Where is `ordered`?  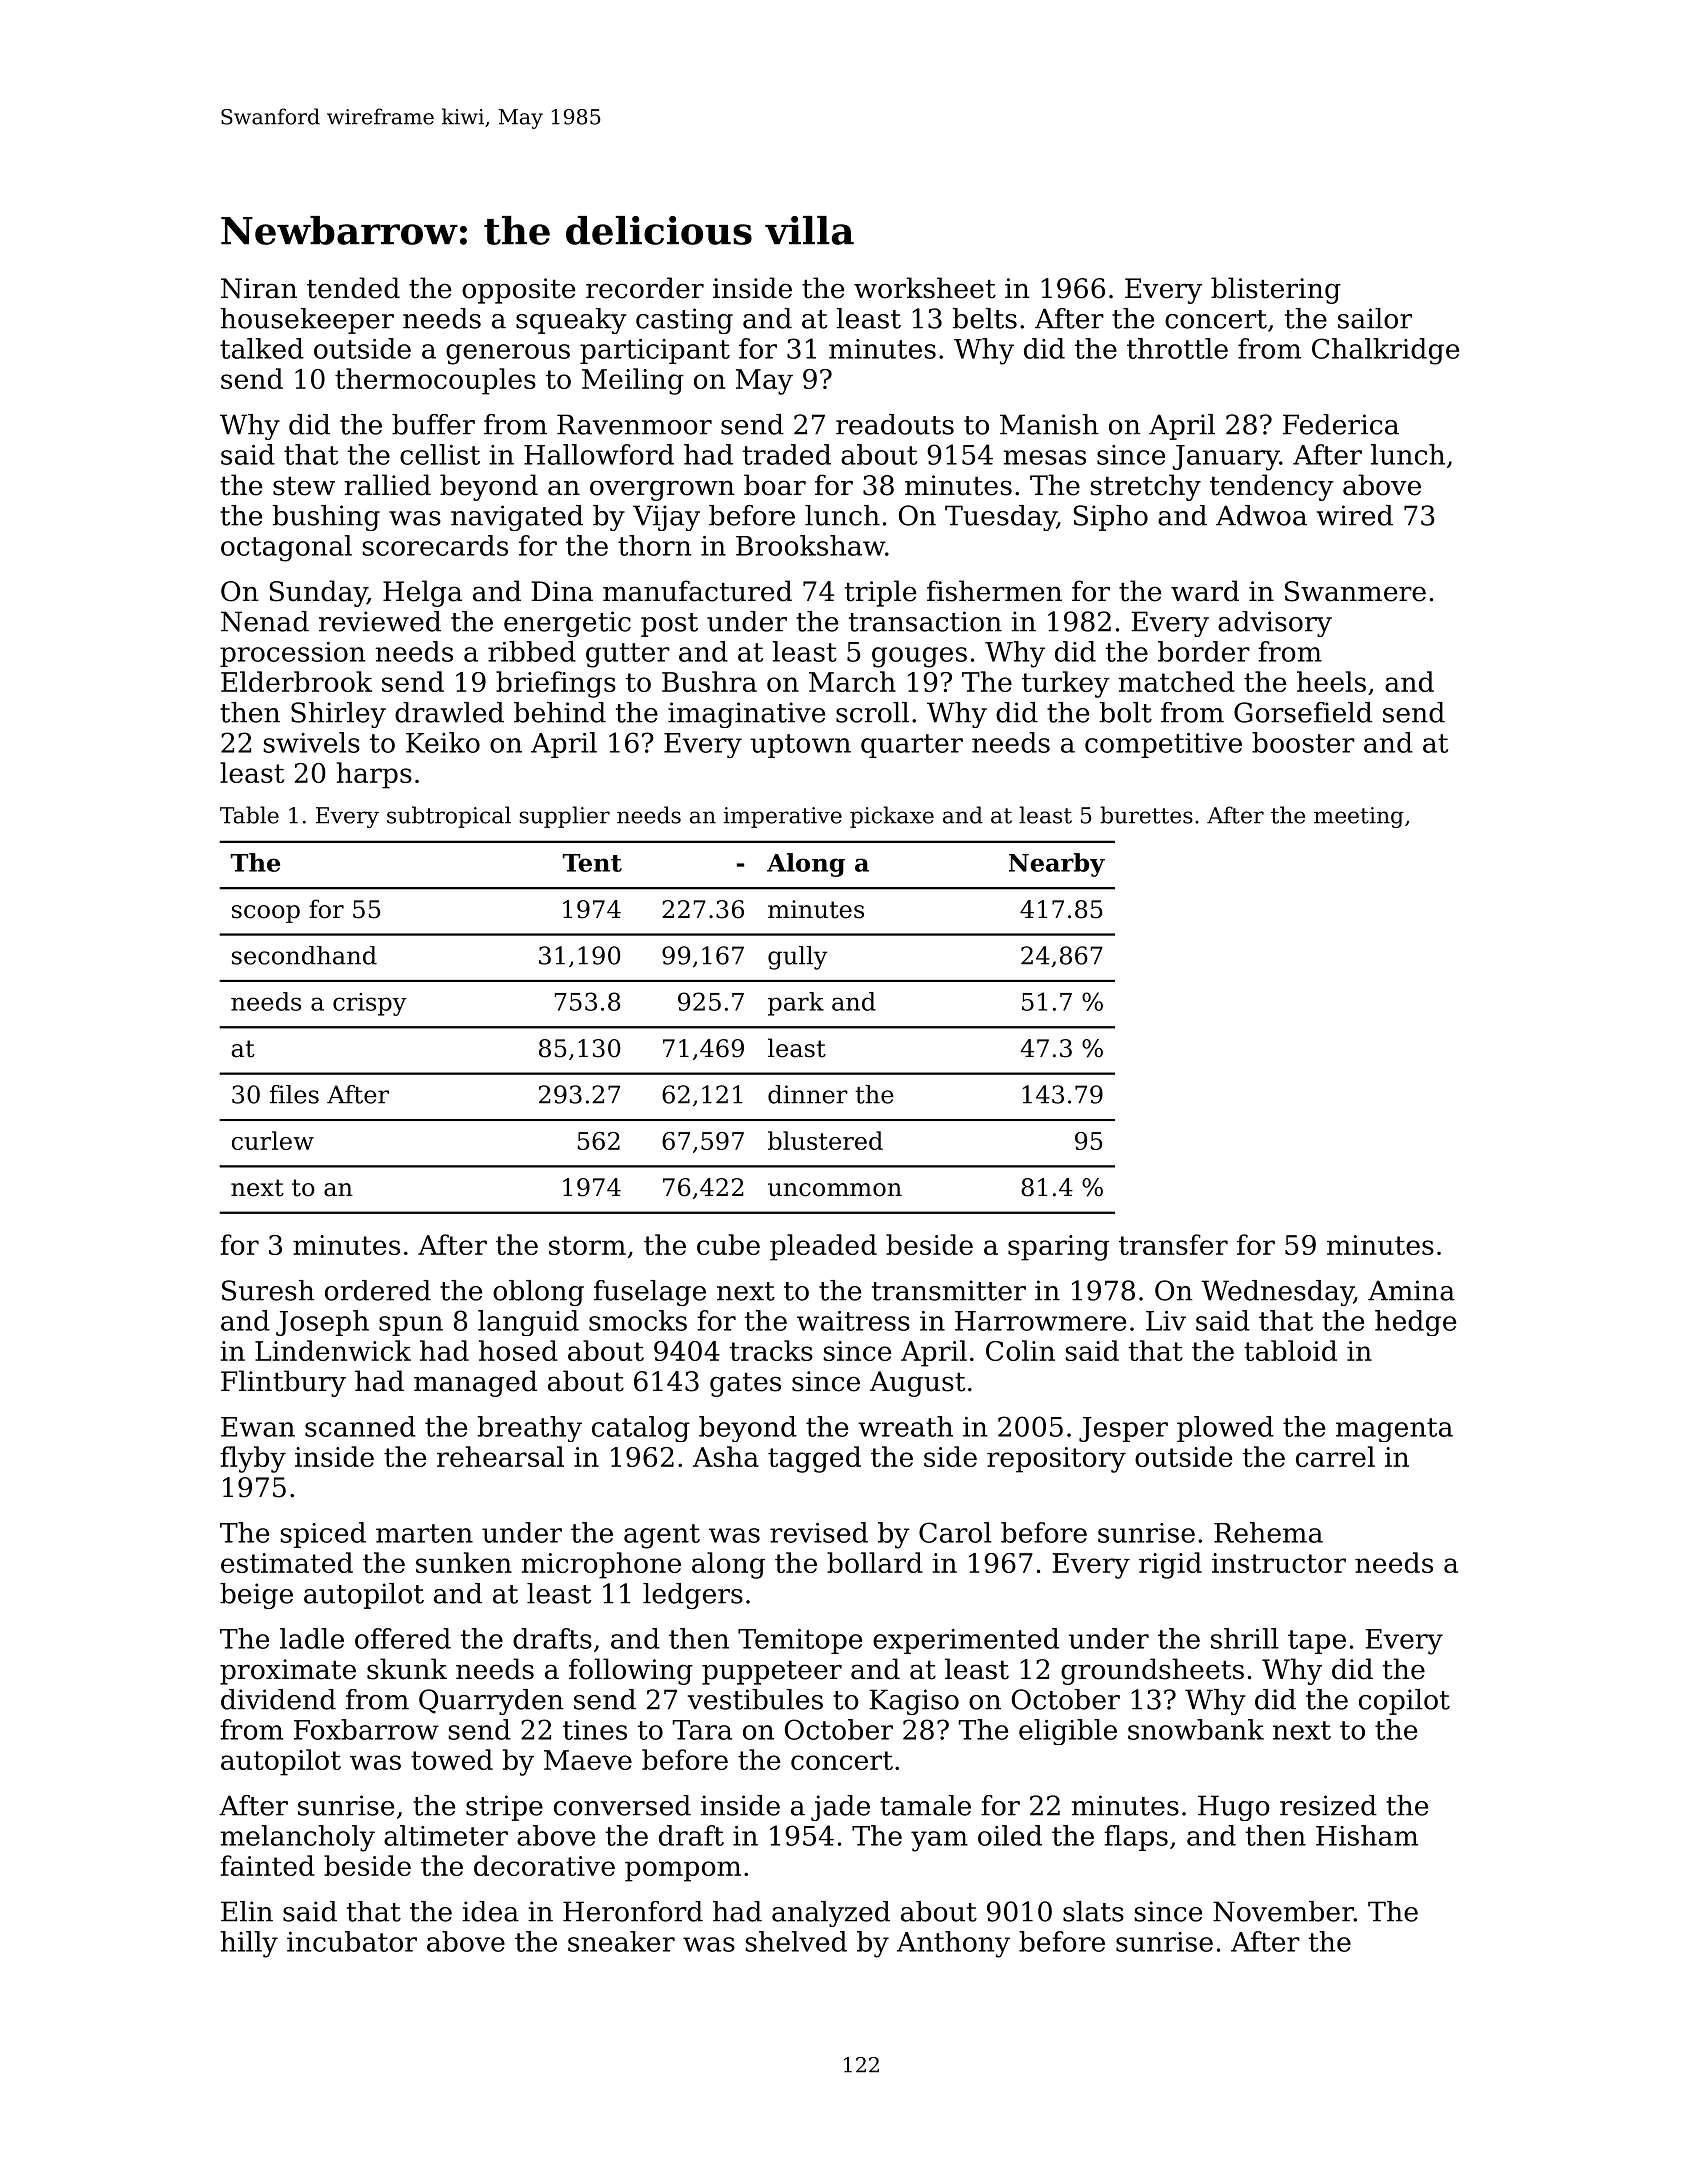 ordered is located at coordinates (378, 1290).
